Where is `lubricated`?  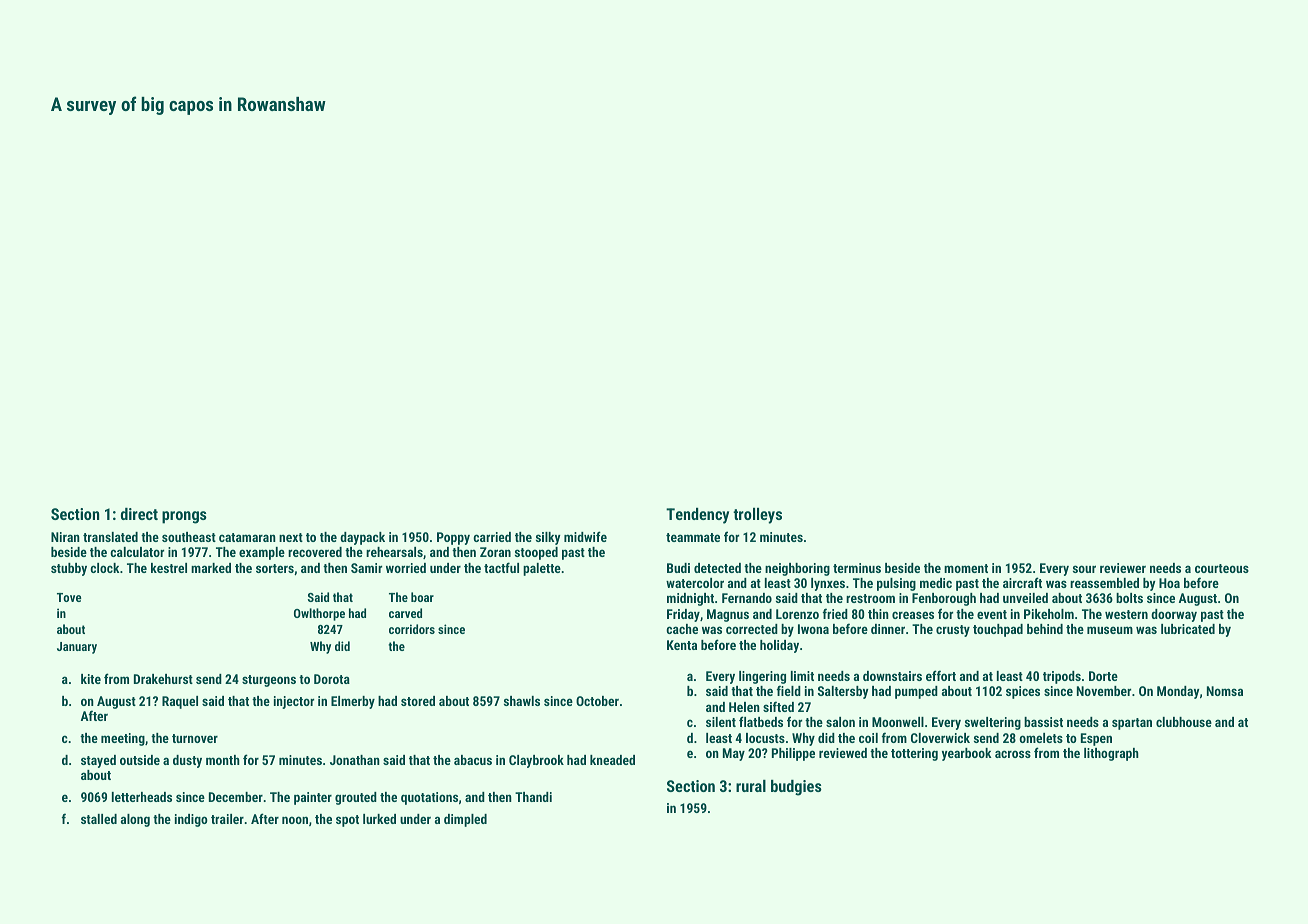
lubricated is located at coordinates (1188, 629).
